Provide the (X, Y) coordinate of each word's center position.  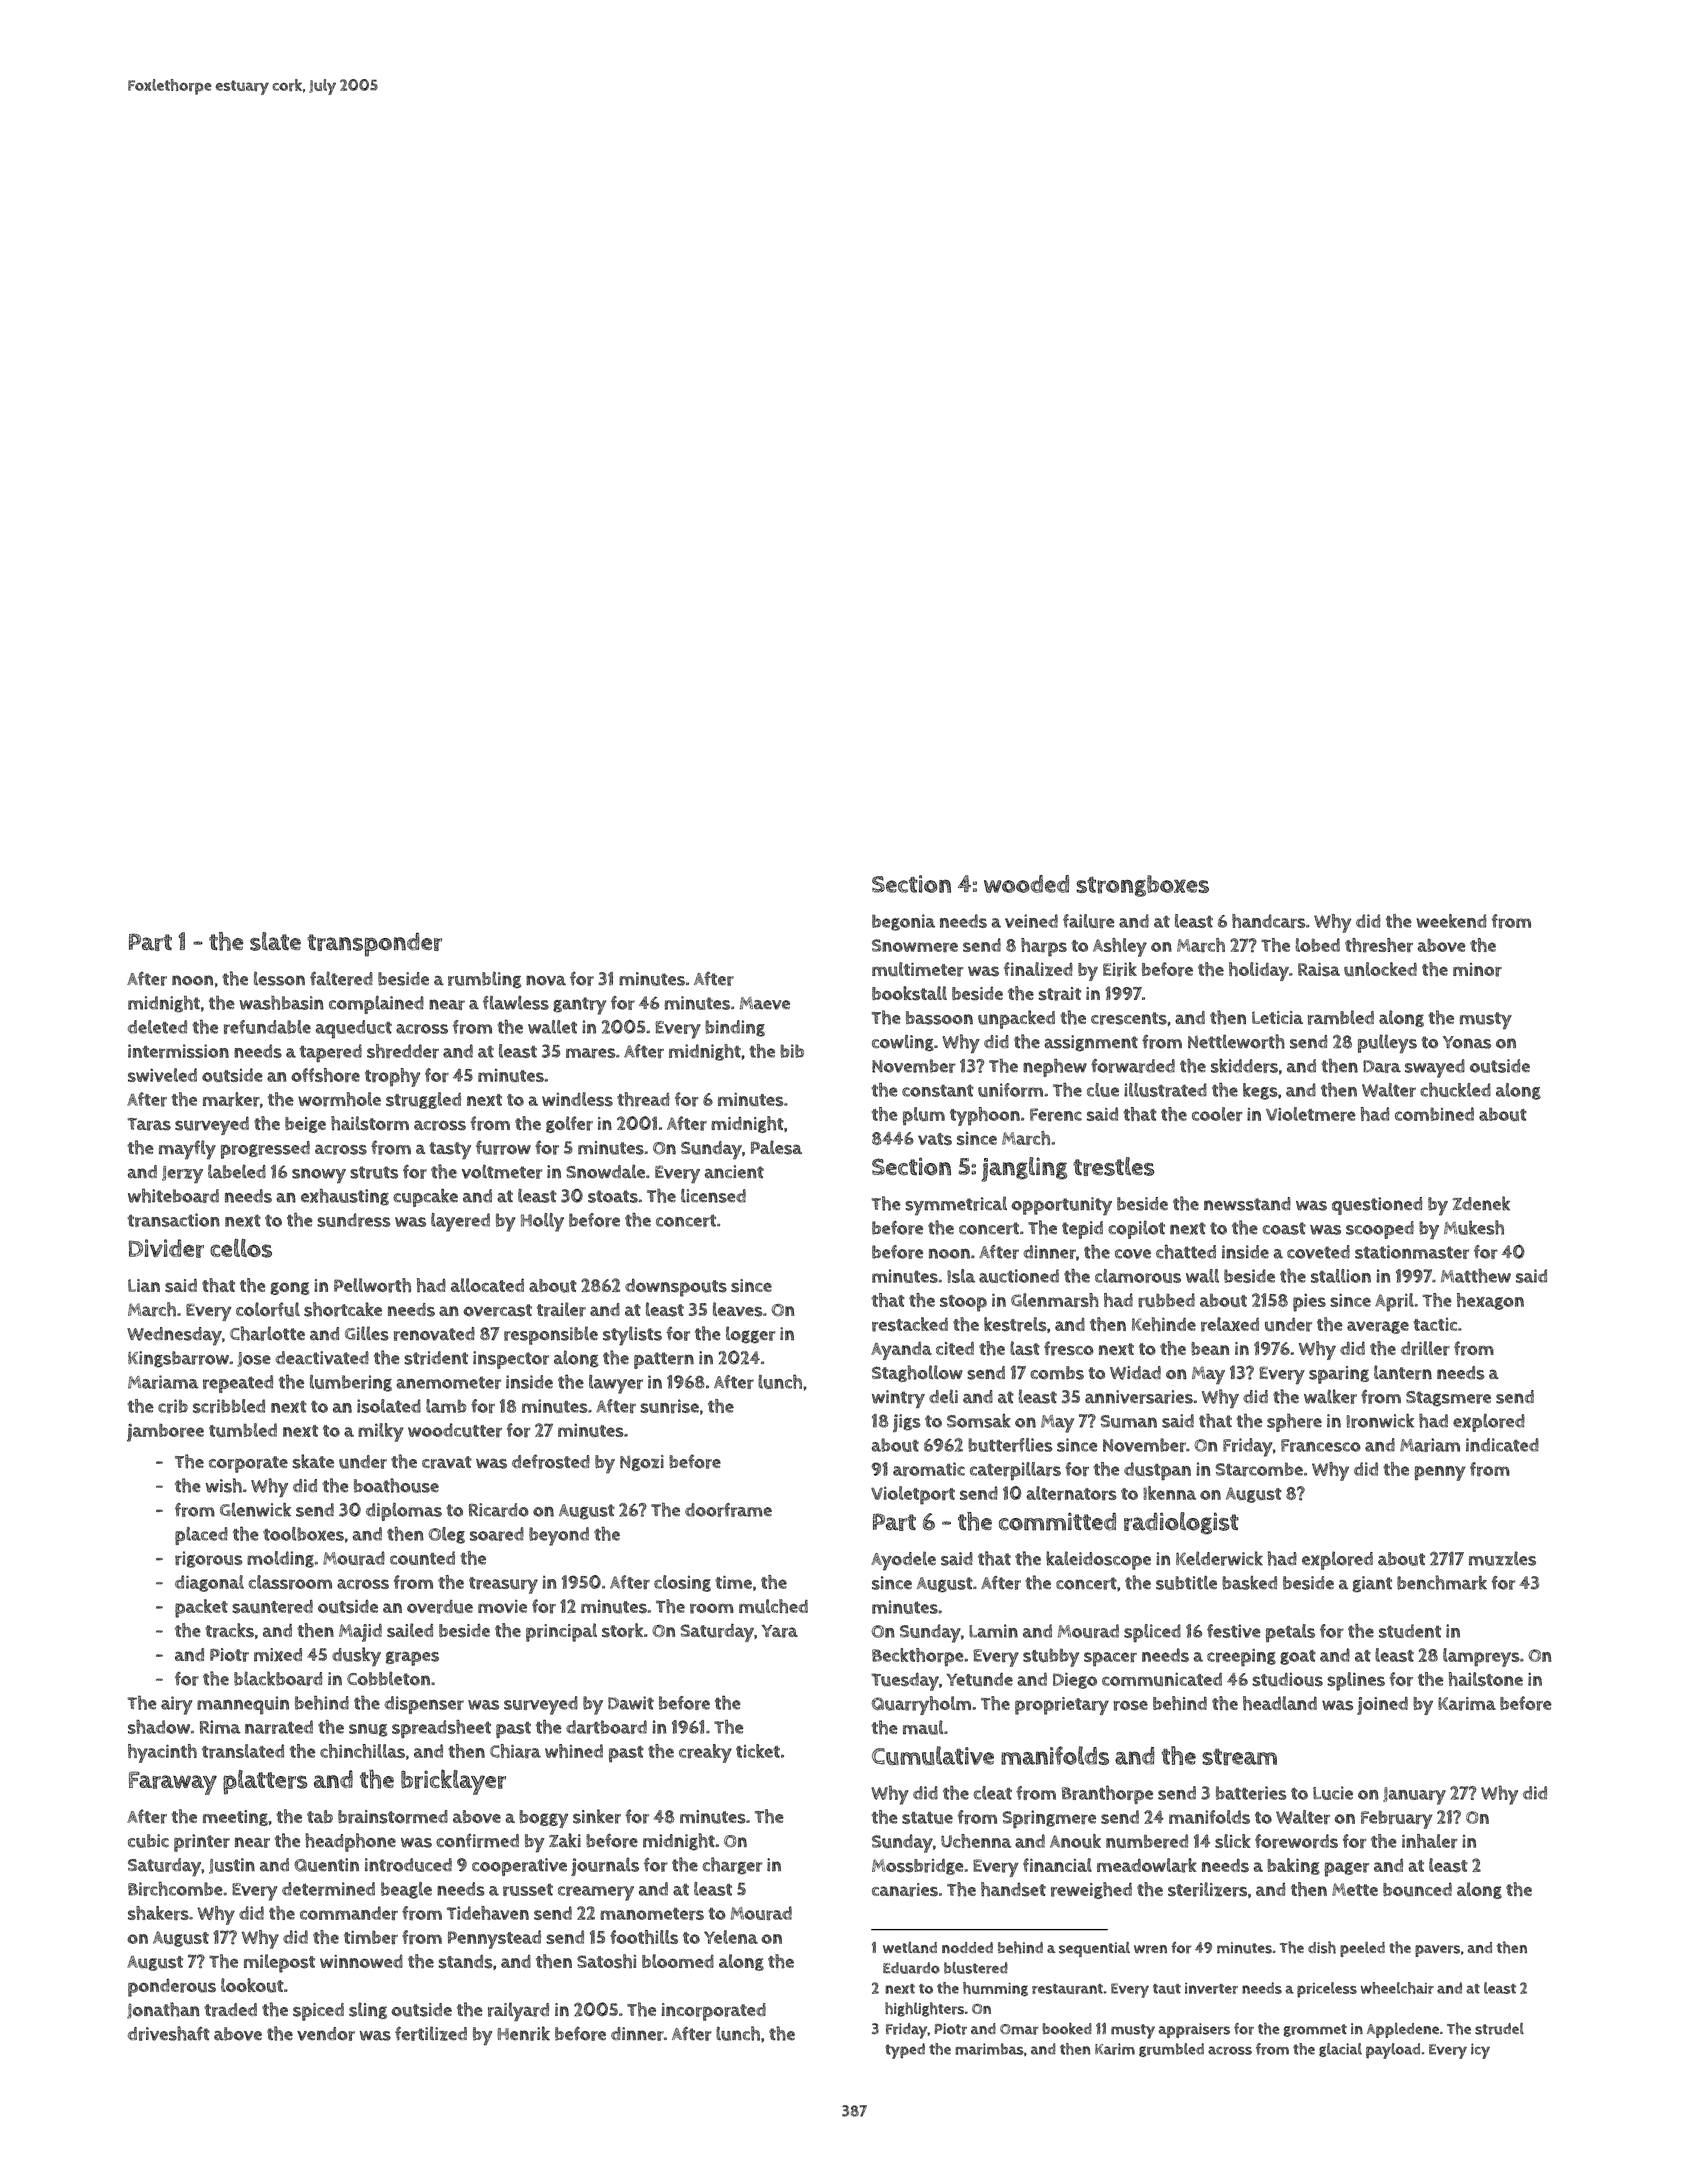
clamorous (1138, 1276)
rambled (1340, 1017)
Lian (144, 1285)
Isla (961, 1276)
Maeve (765, 1003)
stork (622, 1630)
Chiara (515, 1751)
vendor (326, 2034)
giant (1372, 1584)
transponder (374, 945)
